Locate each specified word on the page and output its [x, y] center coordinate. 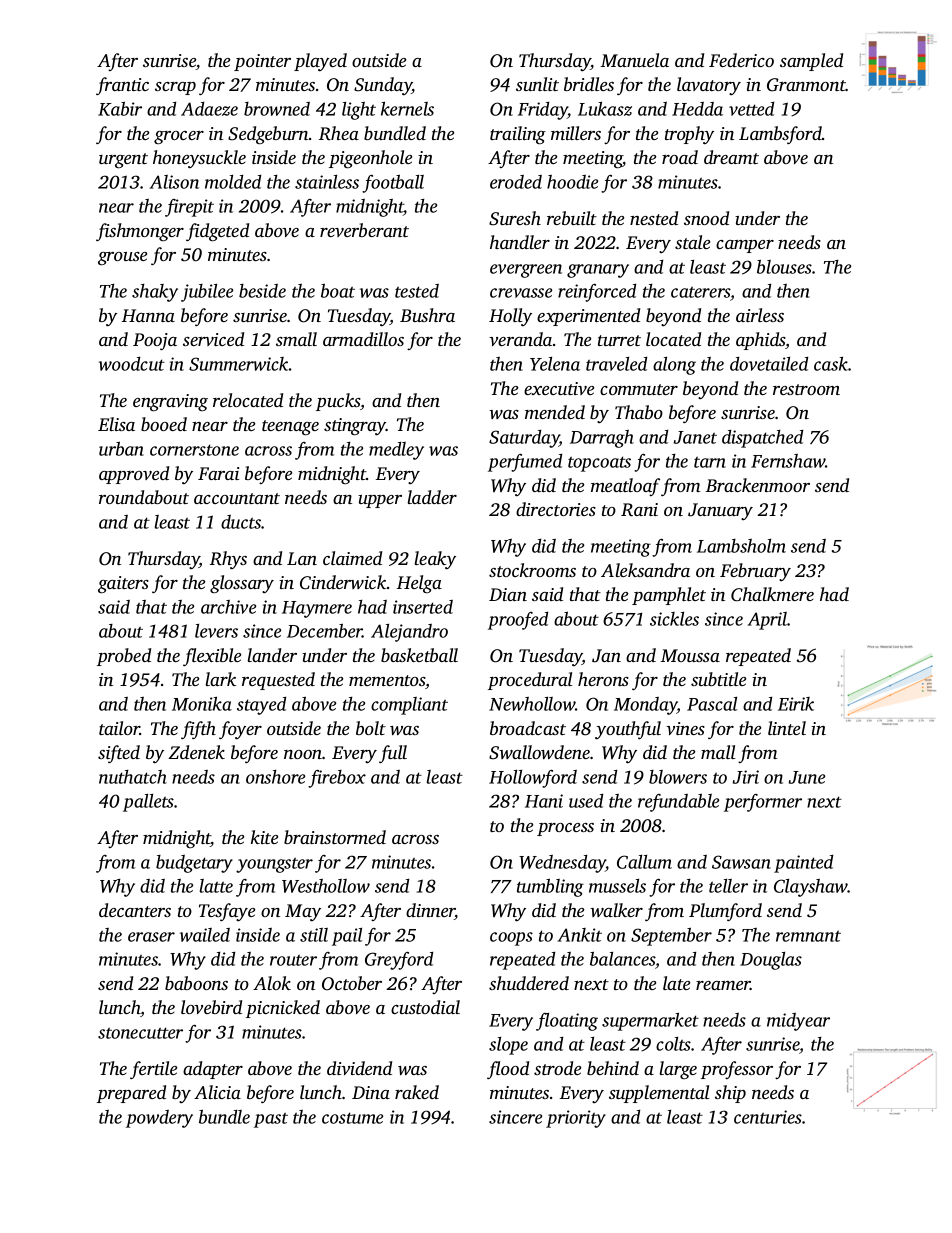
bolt [371, 728]
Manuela [635, 60]
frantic [122, 86]
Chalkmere [772, 594]
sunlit [537, 84]
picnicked [283, 1009]
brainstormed [335, 837]
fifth [198, 730]
